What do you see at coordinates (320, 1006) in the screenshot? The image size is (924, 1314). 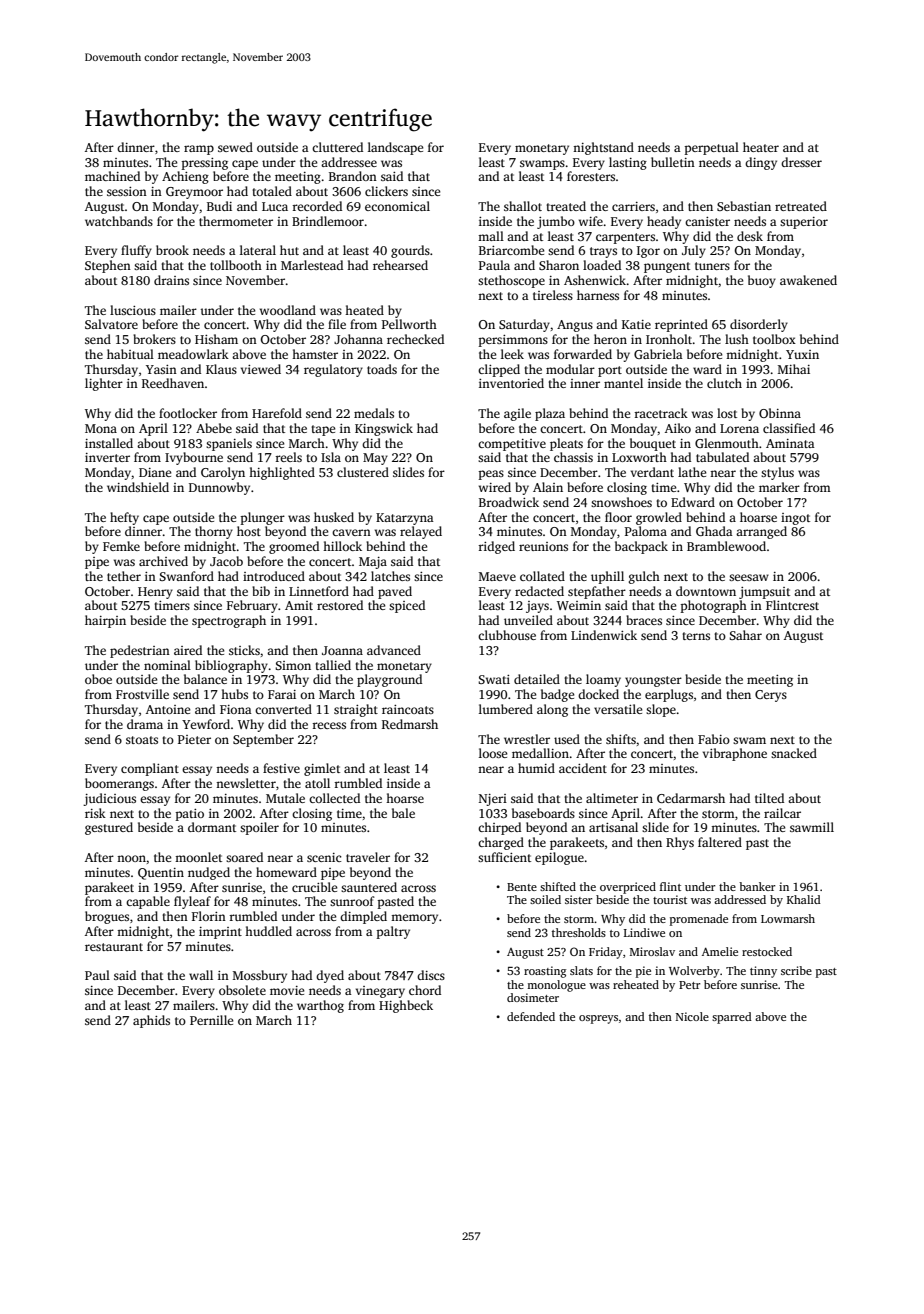 I see `warthog` at bounding box center [320, 1006].
